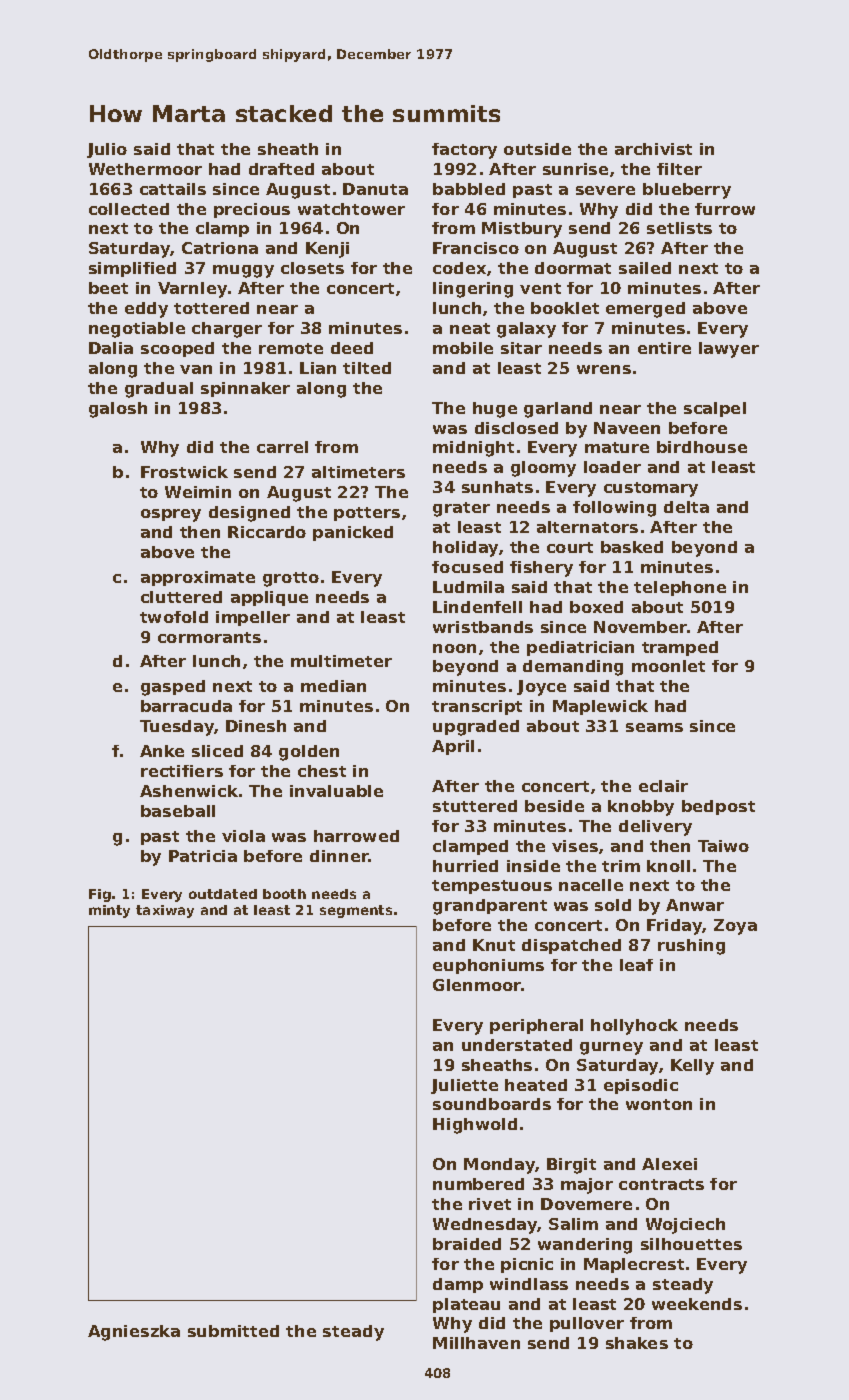  Describe the element at coordinates (375, 189) in the page. I see `Danuta` at that location.
